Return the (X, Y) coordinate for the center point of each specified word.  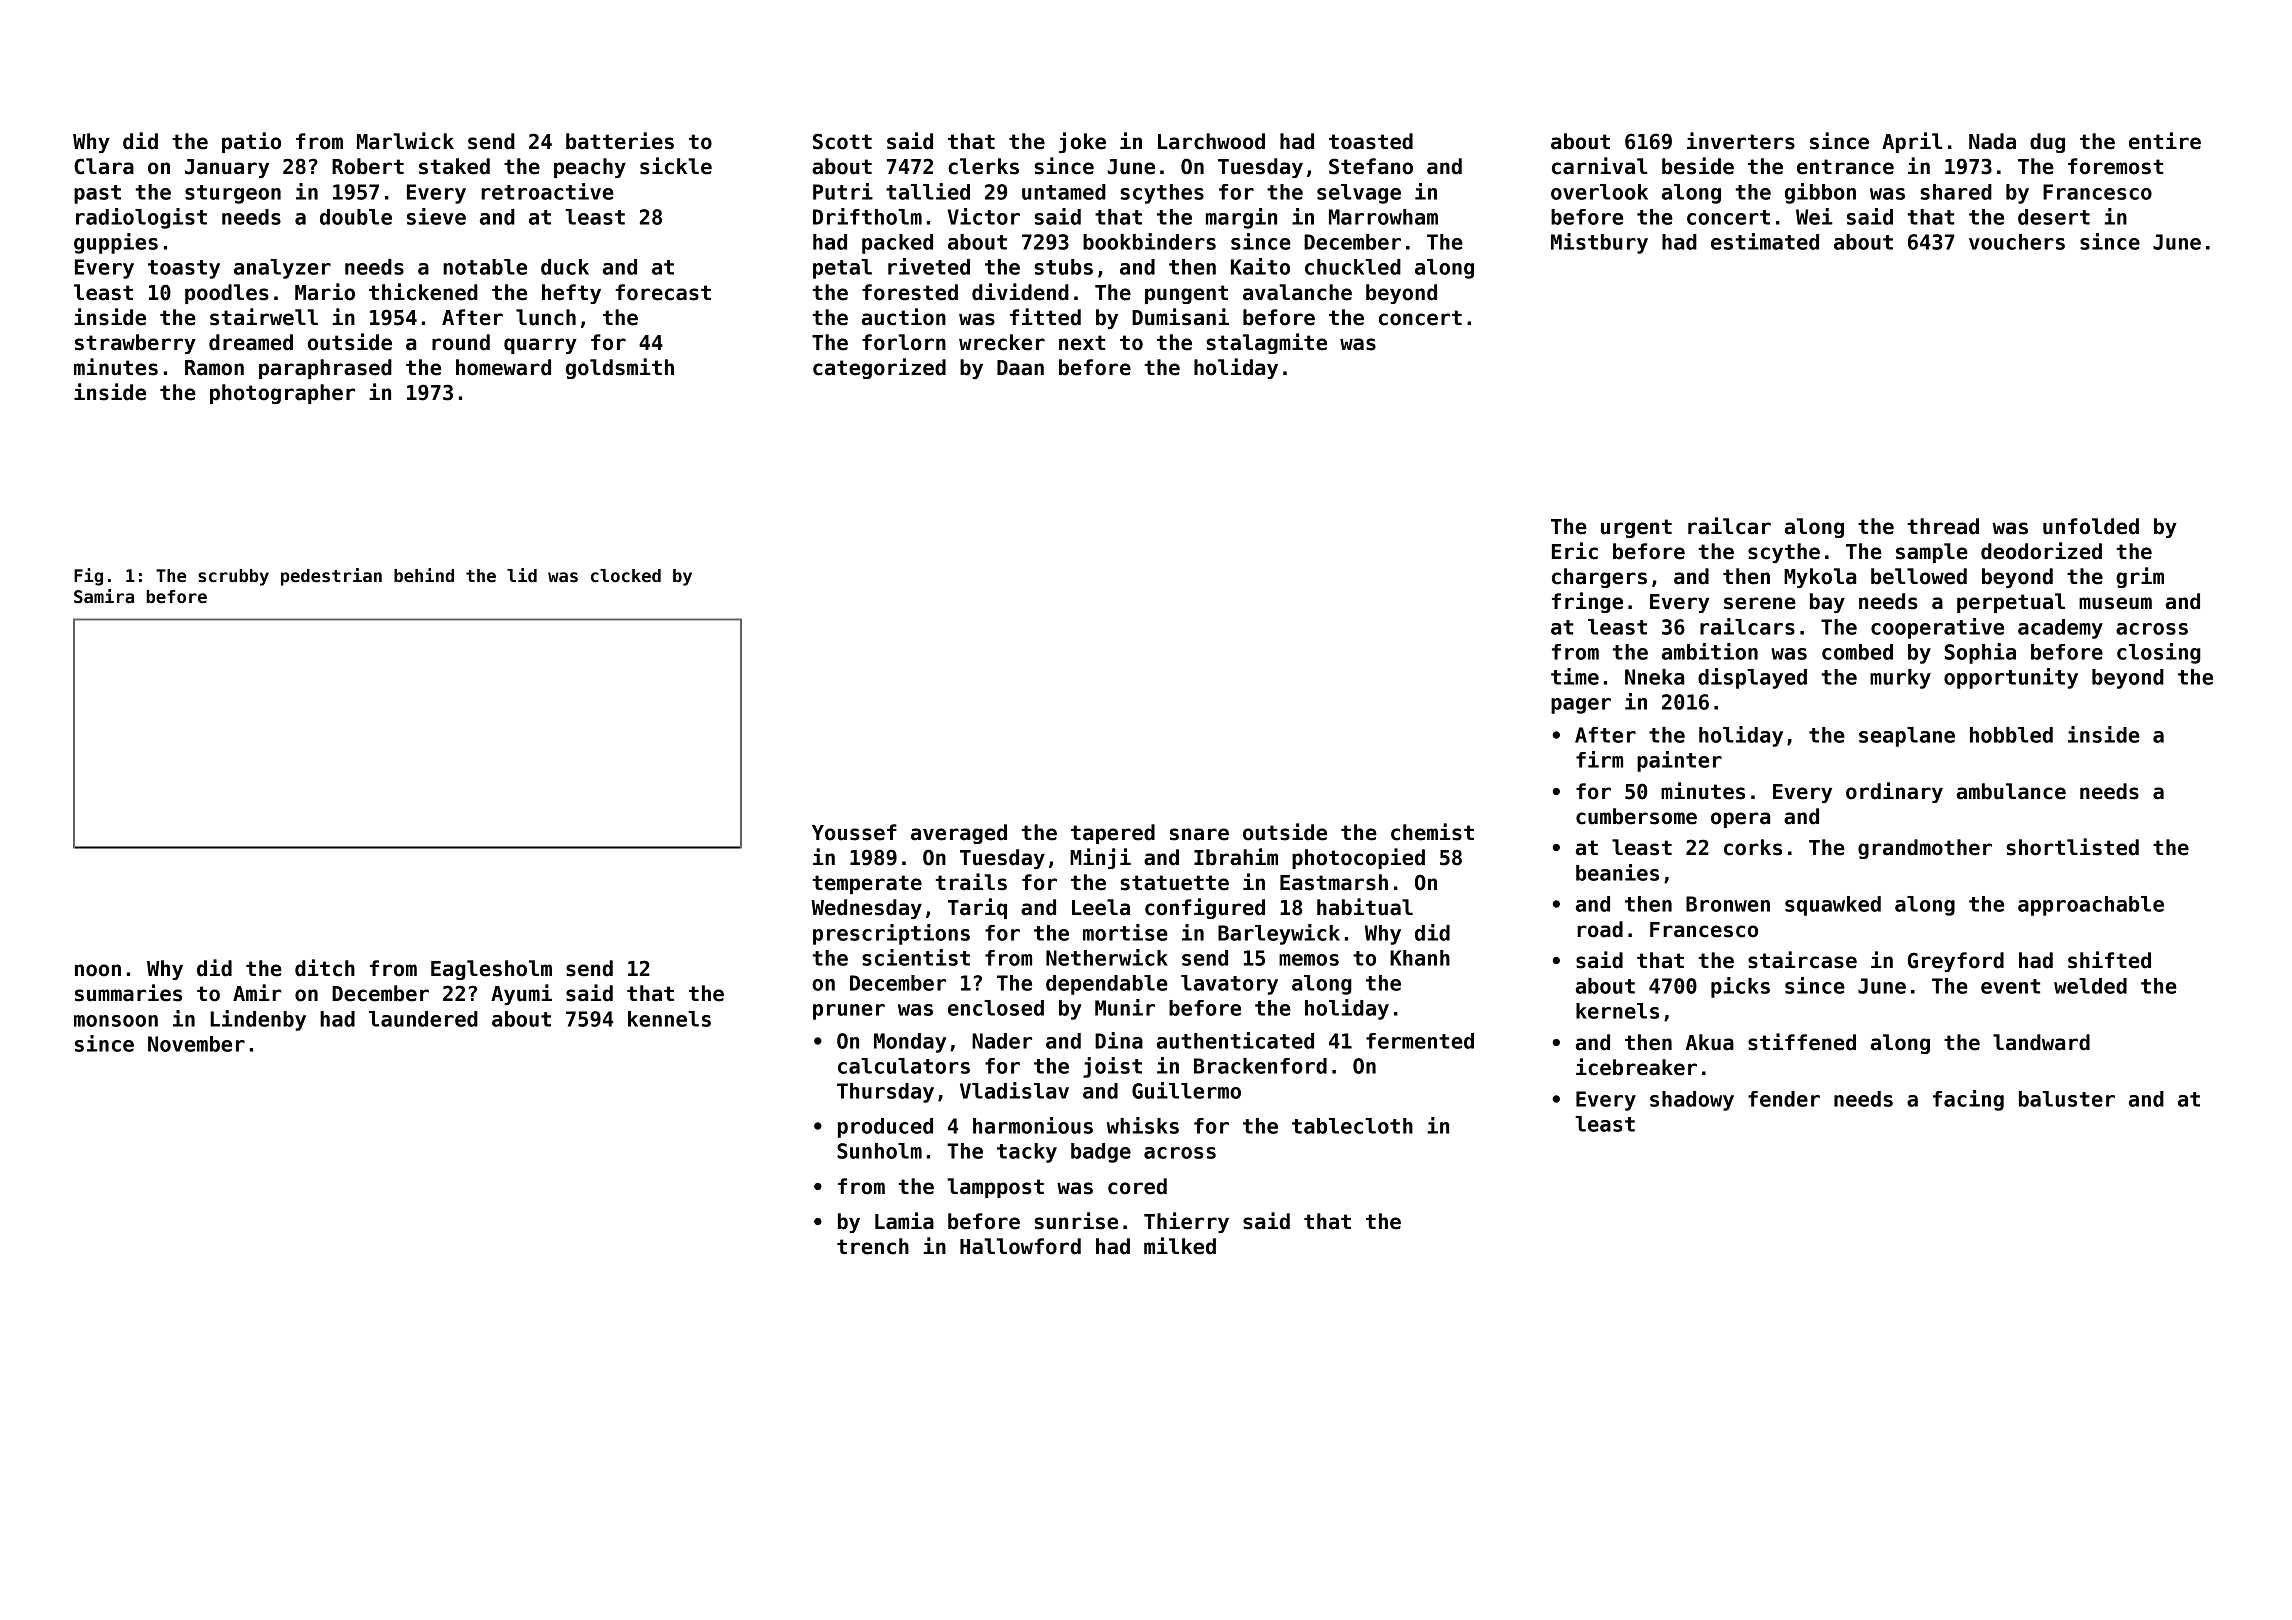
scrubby (233, 577)
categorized (879, 368)
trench (873, 1246)
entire (2165, 141)
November (196, 1044)
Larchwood (1211, 141)
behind (424, 575)
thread (1943, 526)
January (227, 168)
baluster (2067, 1099)
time (1575, 676)
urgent (1636, 528)
